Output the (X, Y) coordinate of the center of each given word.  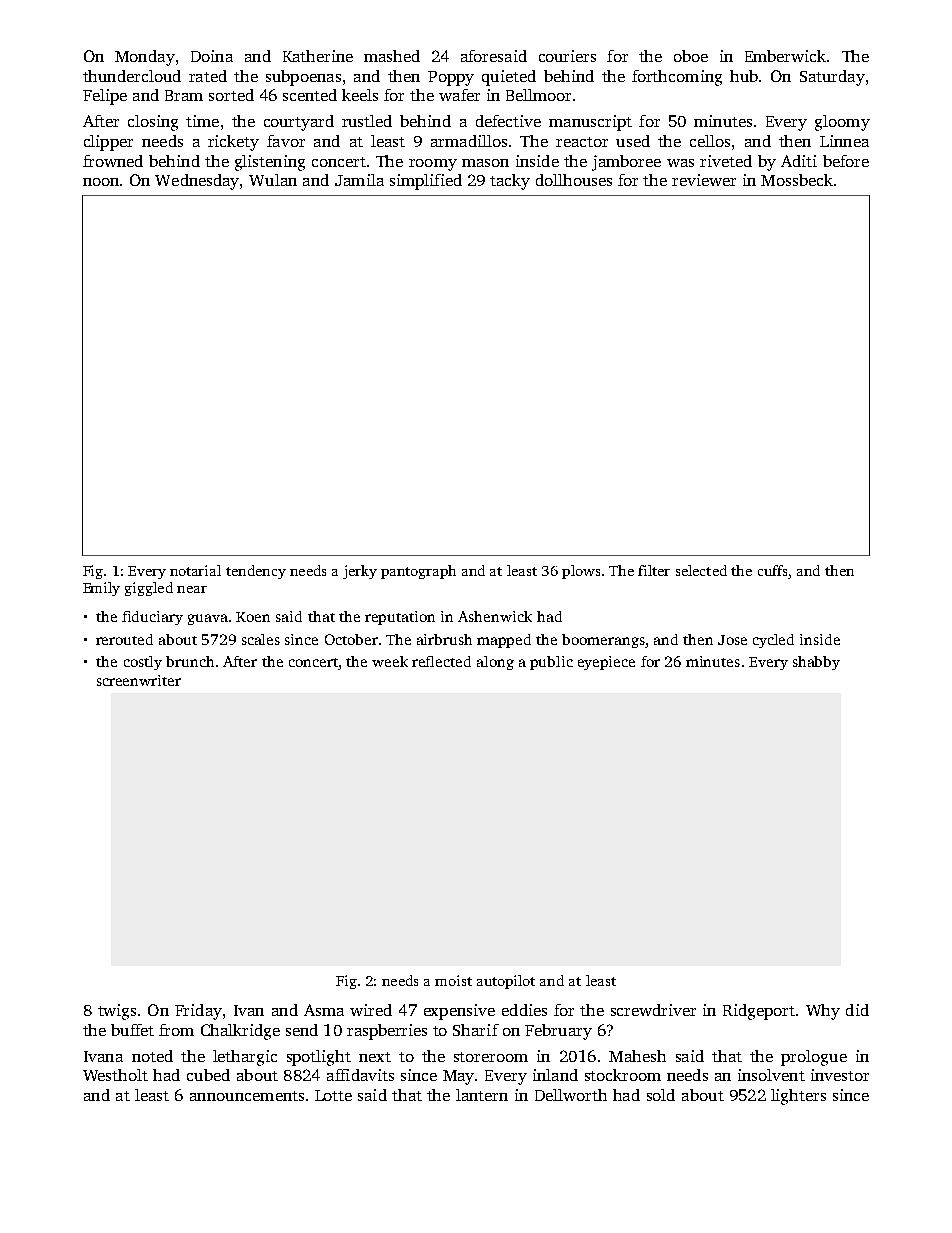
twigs (117, 1012)
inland (555, 1075)
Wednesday (197, 182)
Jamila (359, 180)
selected (701, 570)
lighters (798, 1097)
